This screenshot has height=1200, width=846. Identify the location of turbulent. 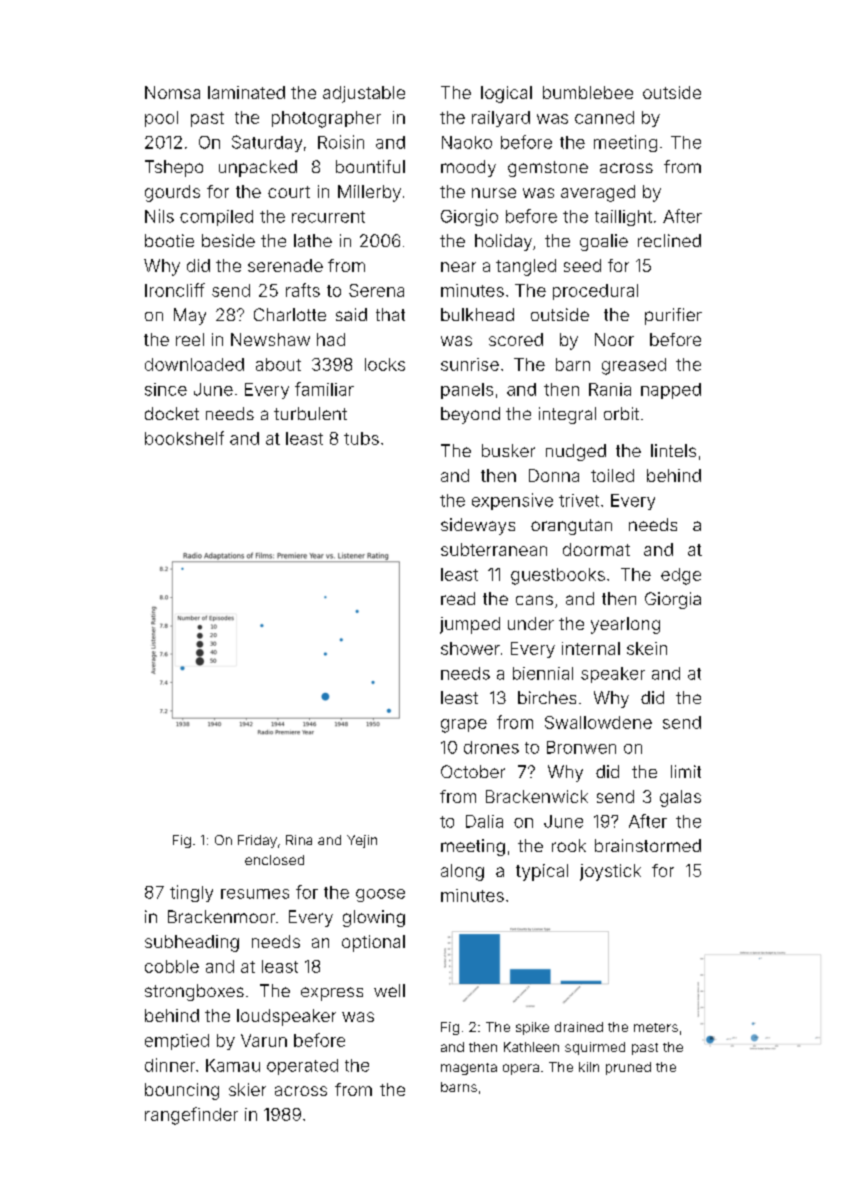
(310, 413).
